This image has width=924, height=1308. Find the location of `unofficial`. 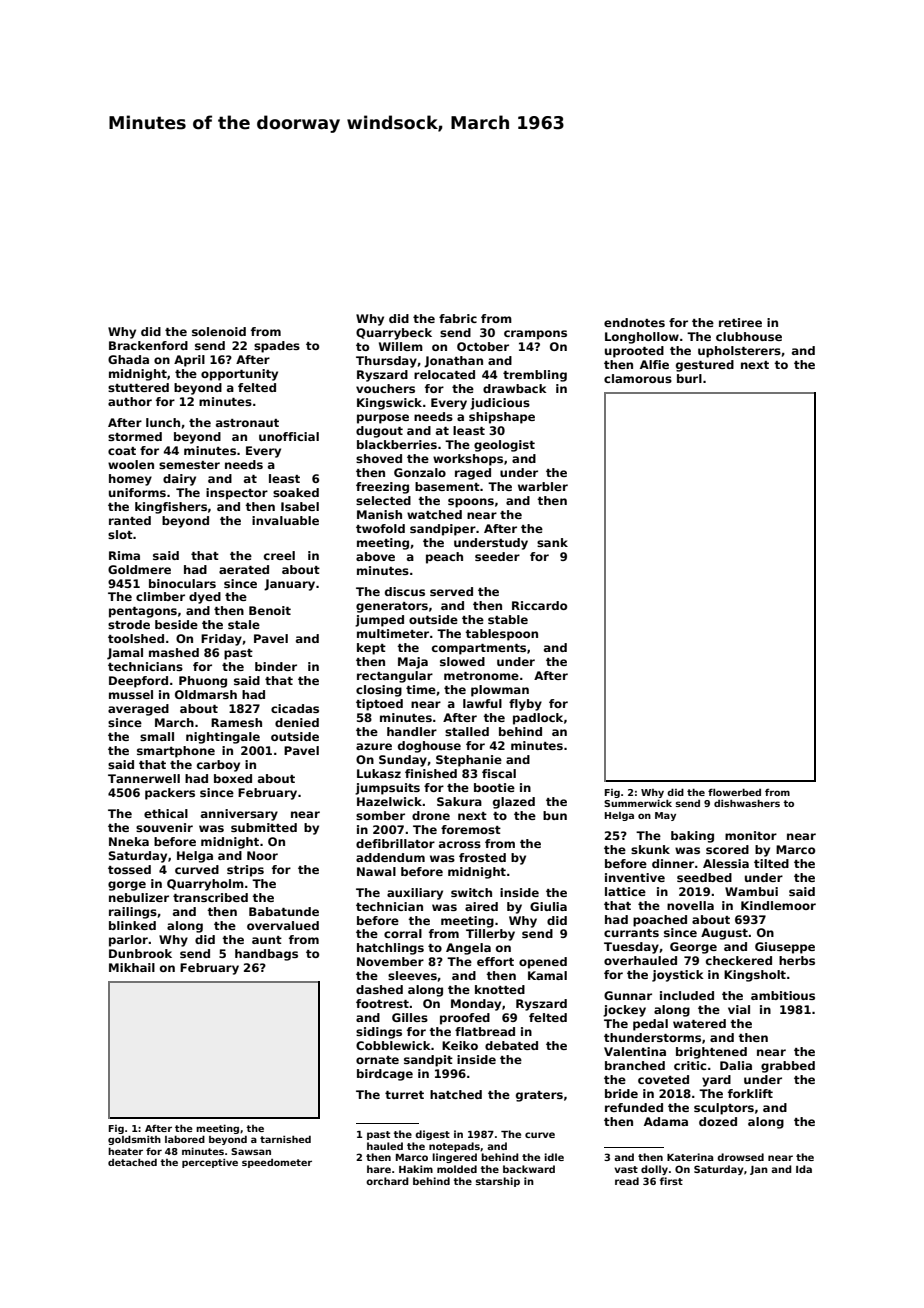

unofficial is located at coordinates (289, 436).
